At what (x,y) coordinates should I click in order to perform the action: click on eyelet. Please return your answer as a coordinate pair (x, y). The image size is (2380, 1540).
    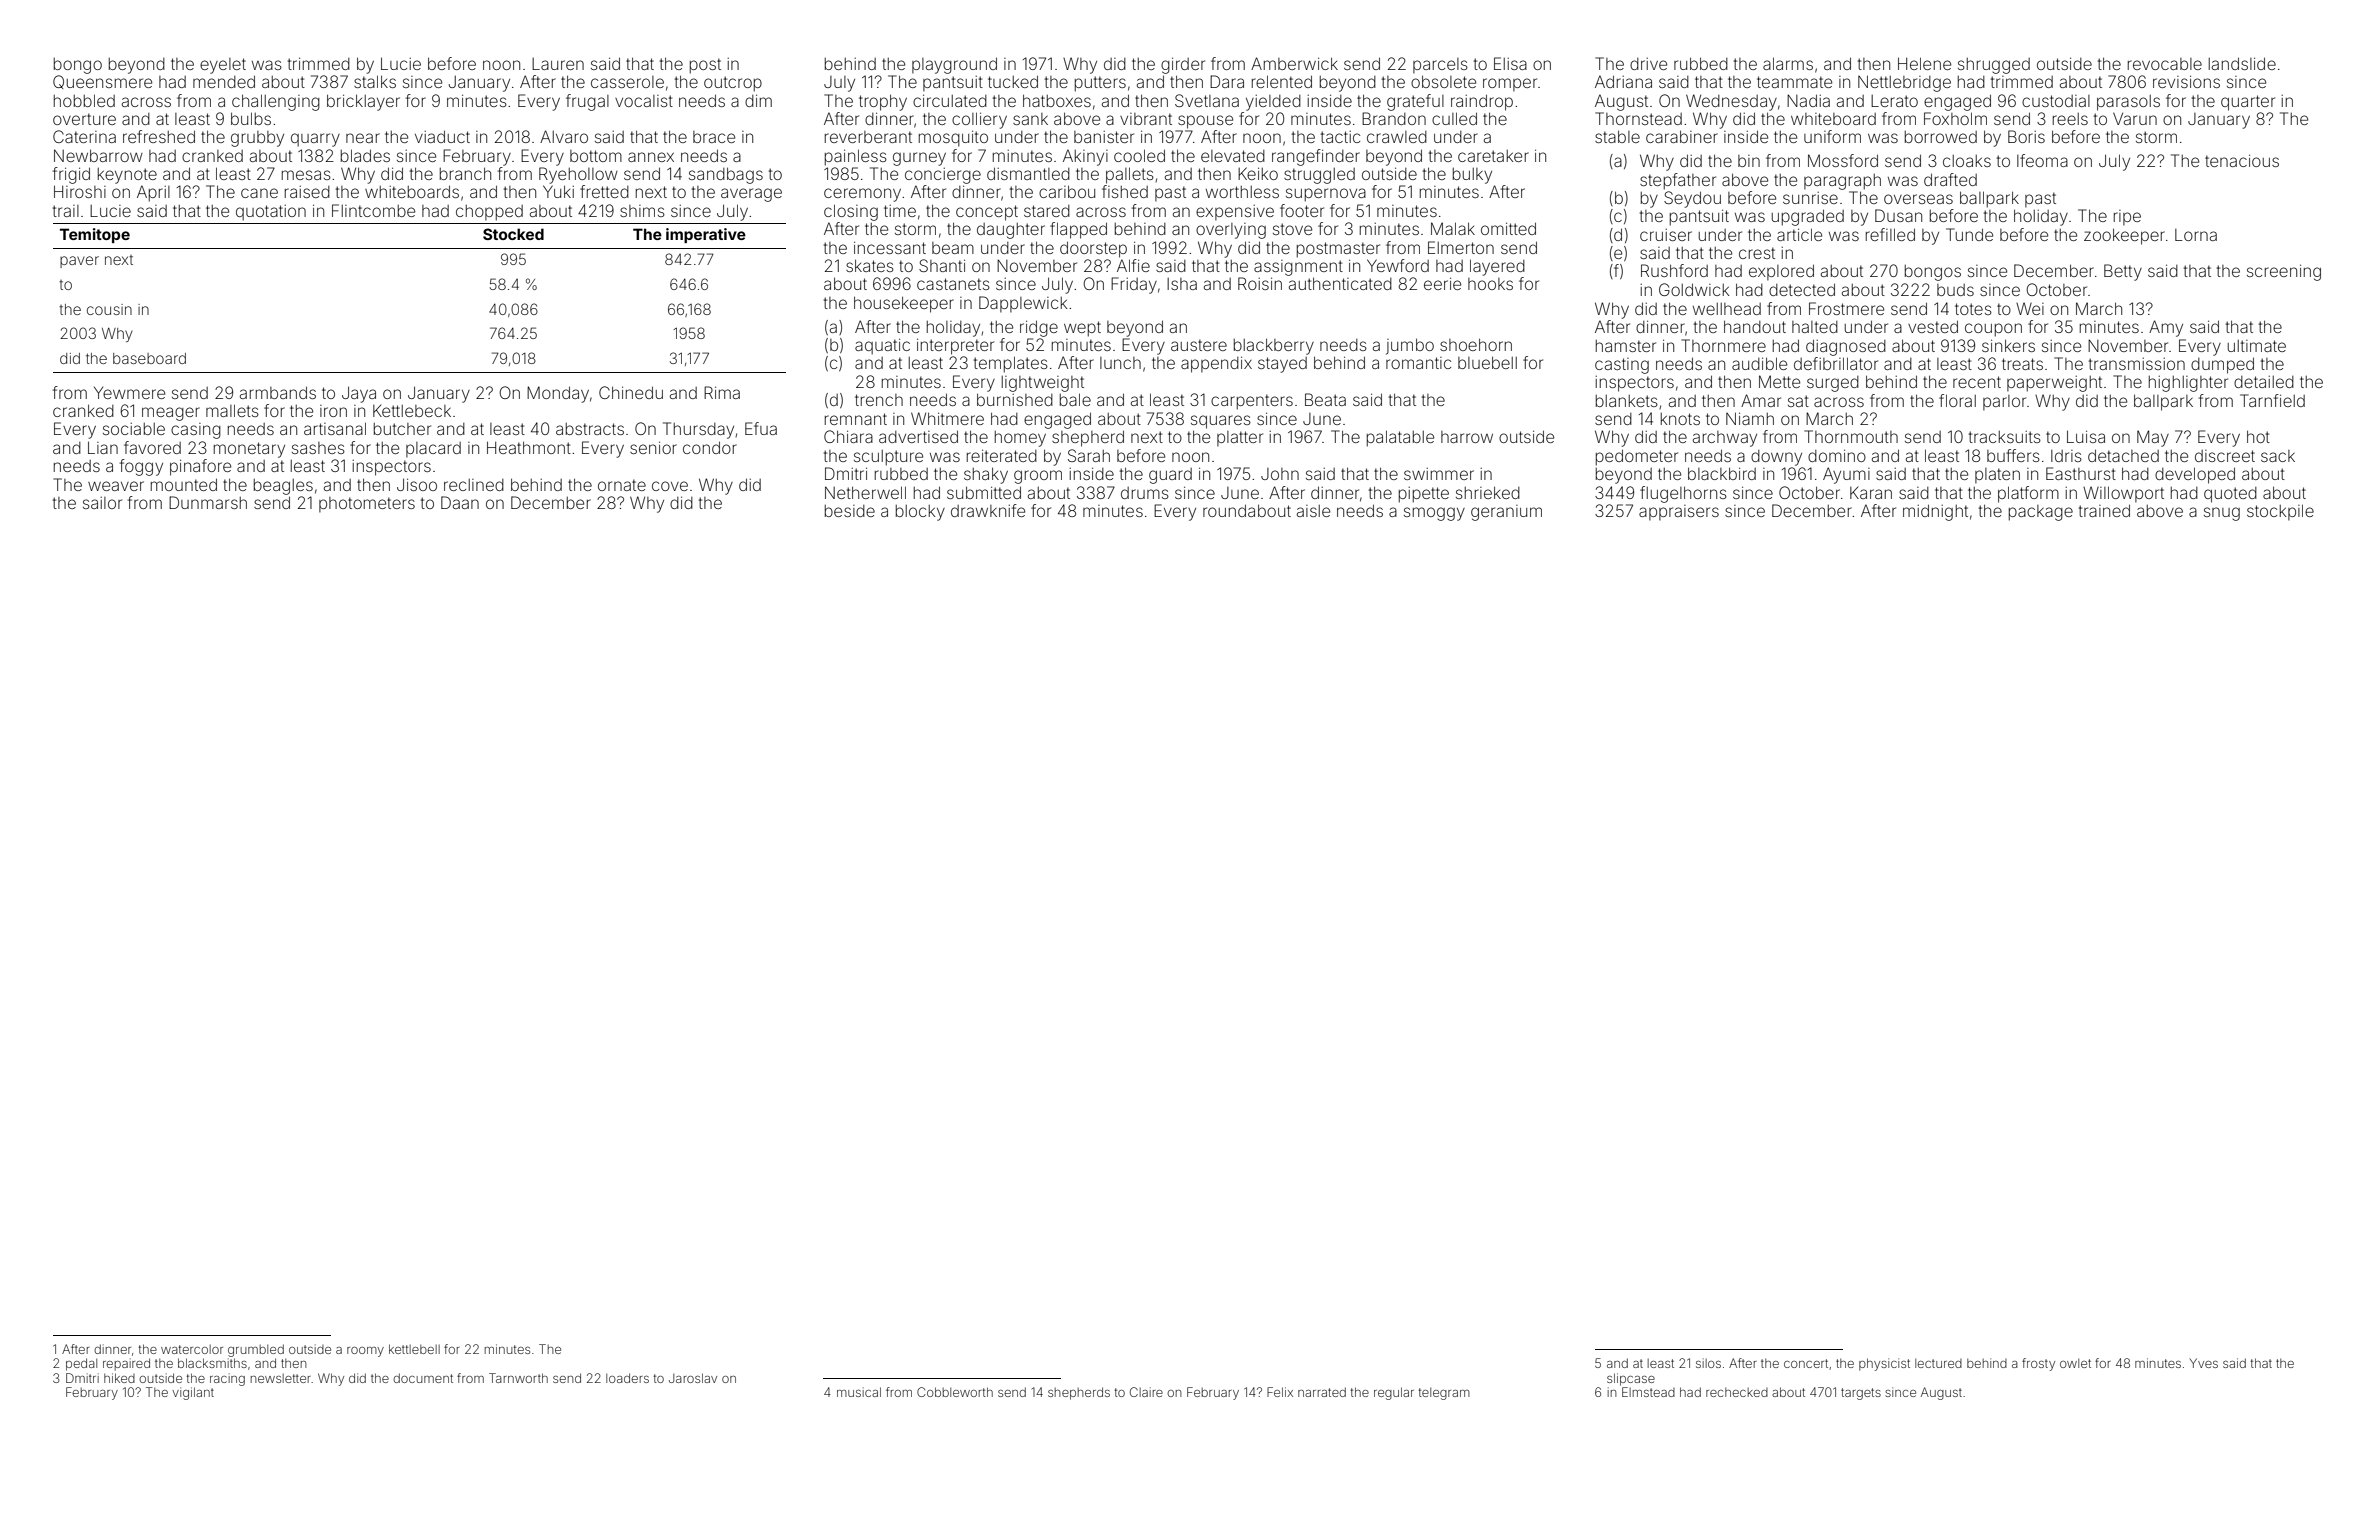
    Looking at the image, I should click on (223, 66).
